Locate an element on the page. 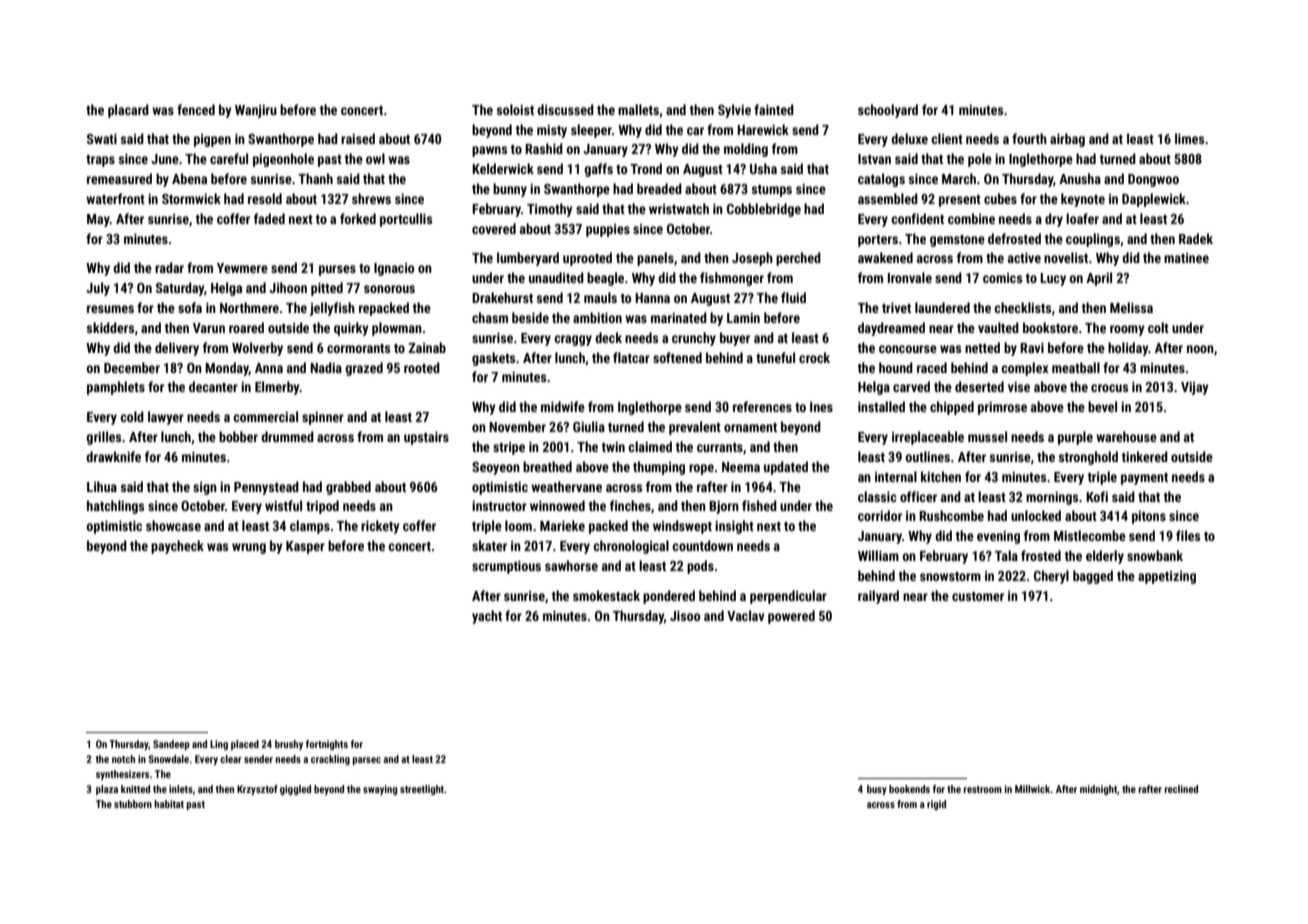  skidders is located at coordinates (110, 327).
